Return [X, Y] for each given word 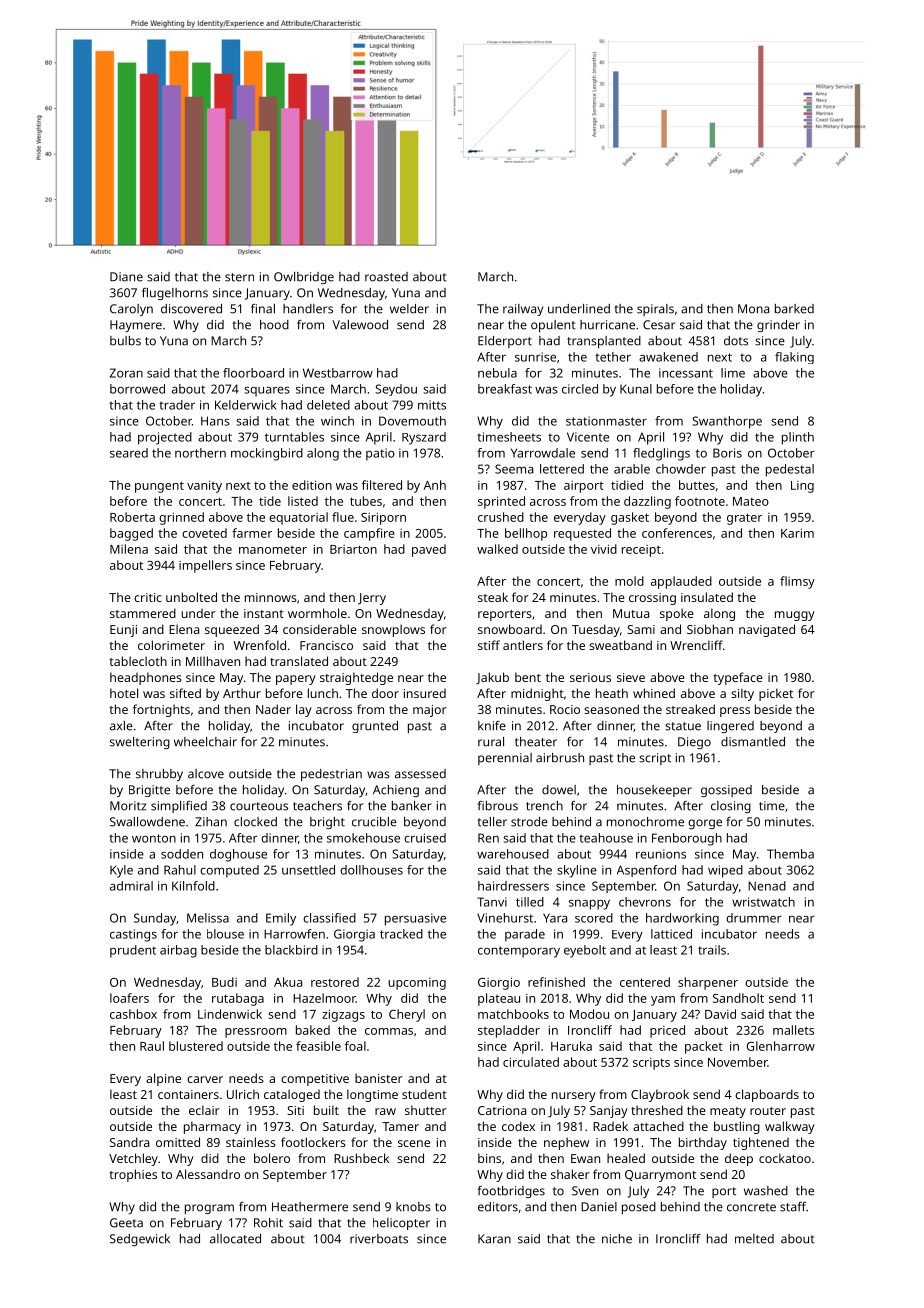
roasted [386, 277]
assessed [420, 774]
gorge [705, 824]
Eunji [123, 631]
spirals [655, 310]
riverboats [379, 1239]
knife [492, 726]
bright [327, 823]
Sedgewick [140, 1240]
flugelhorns [175, 294]
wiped [725, 871]
